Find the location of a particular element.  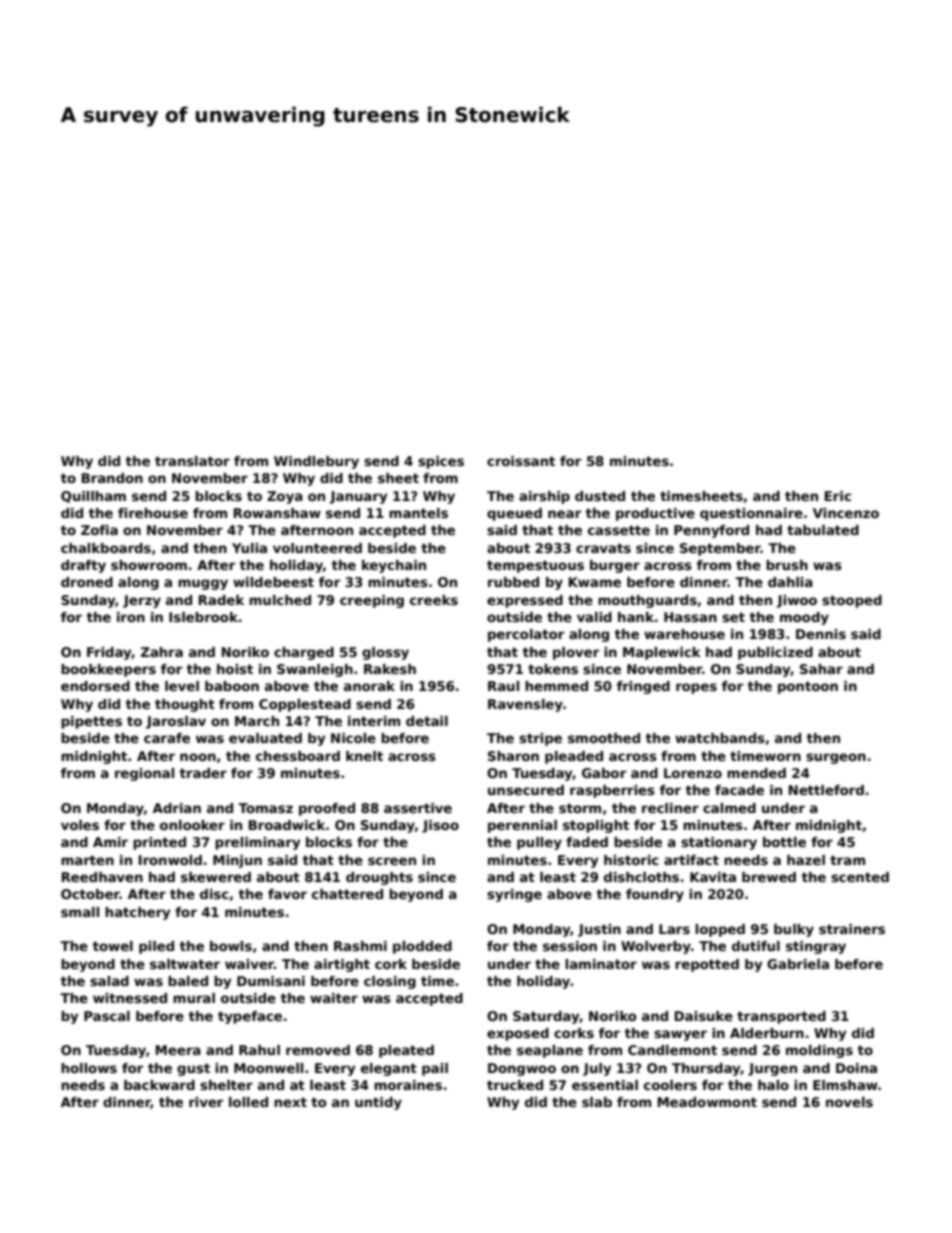

hazel is located at coordinates (806, 860).
